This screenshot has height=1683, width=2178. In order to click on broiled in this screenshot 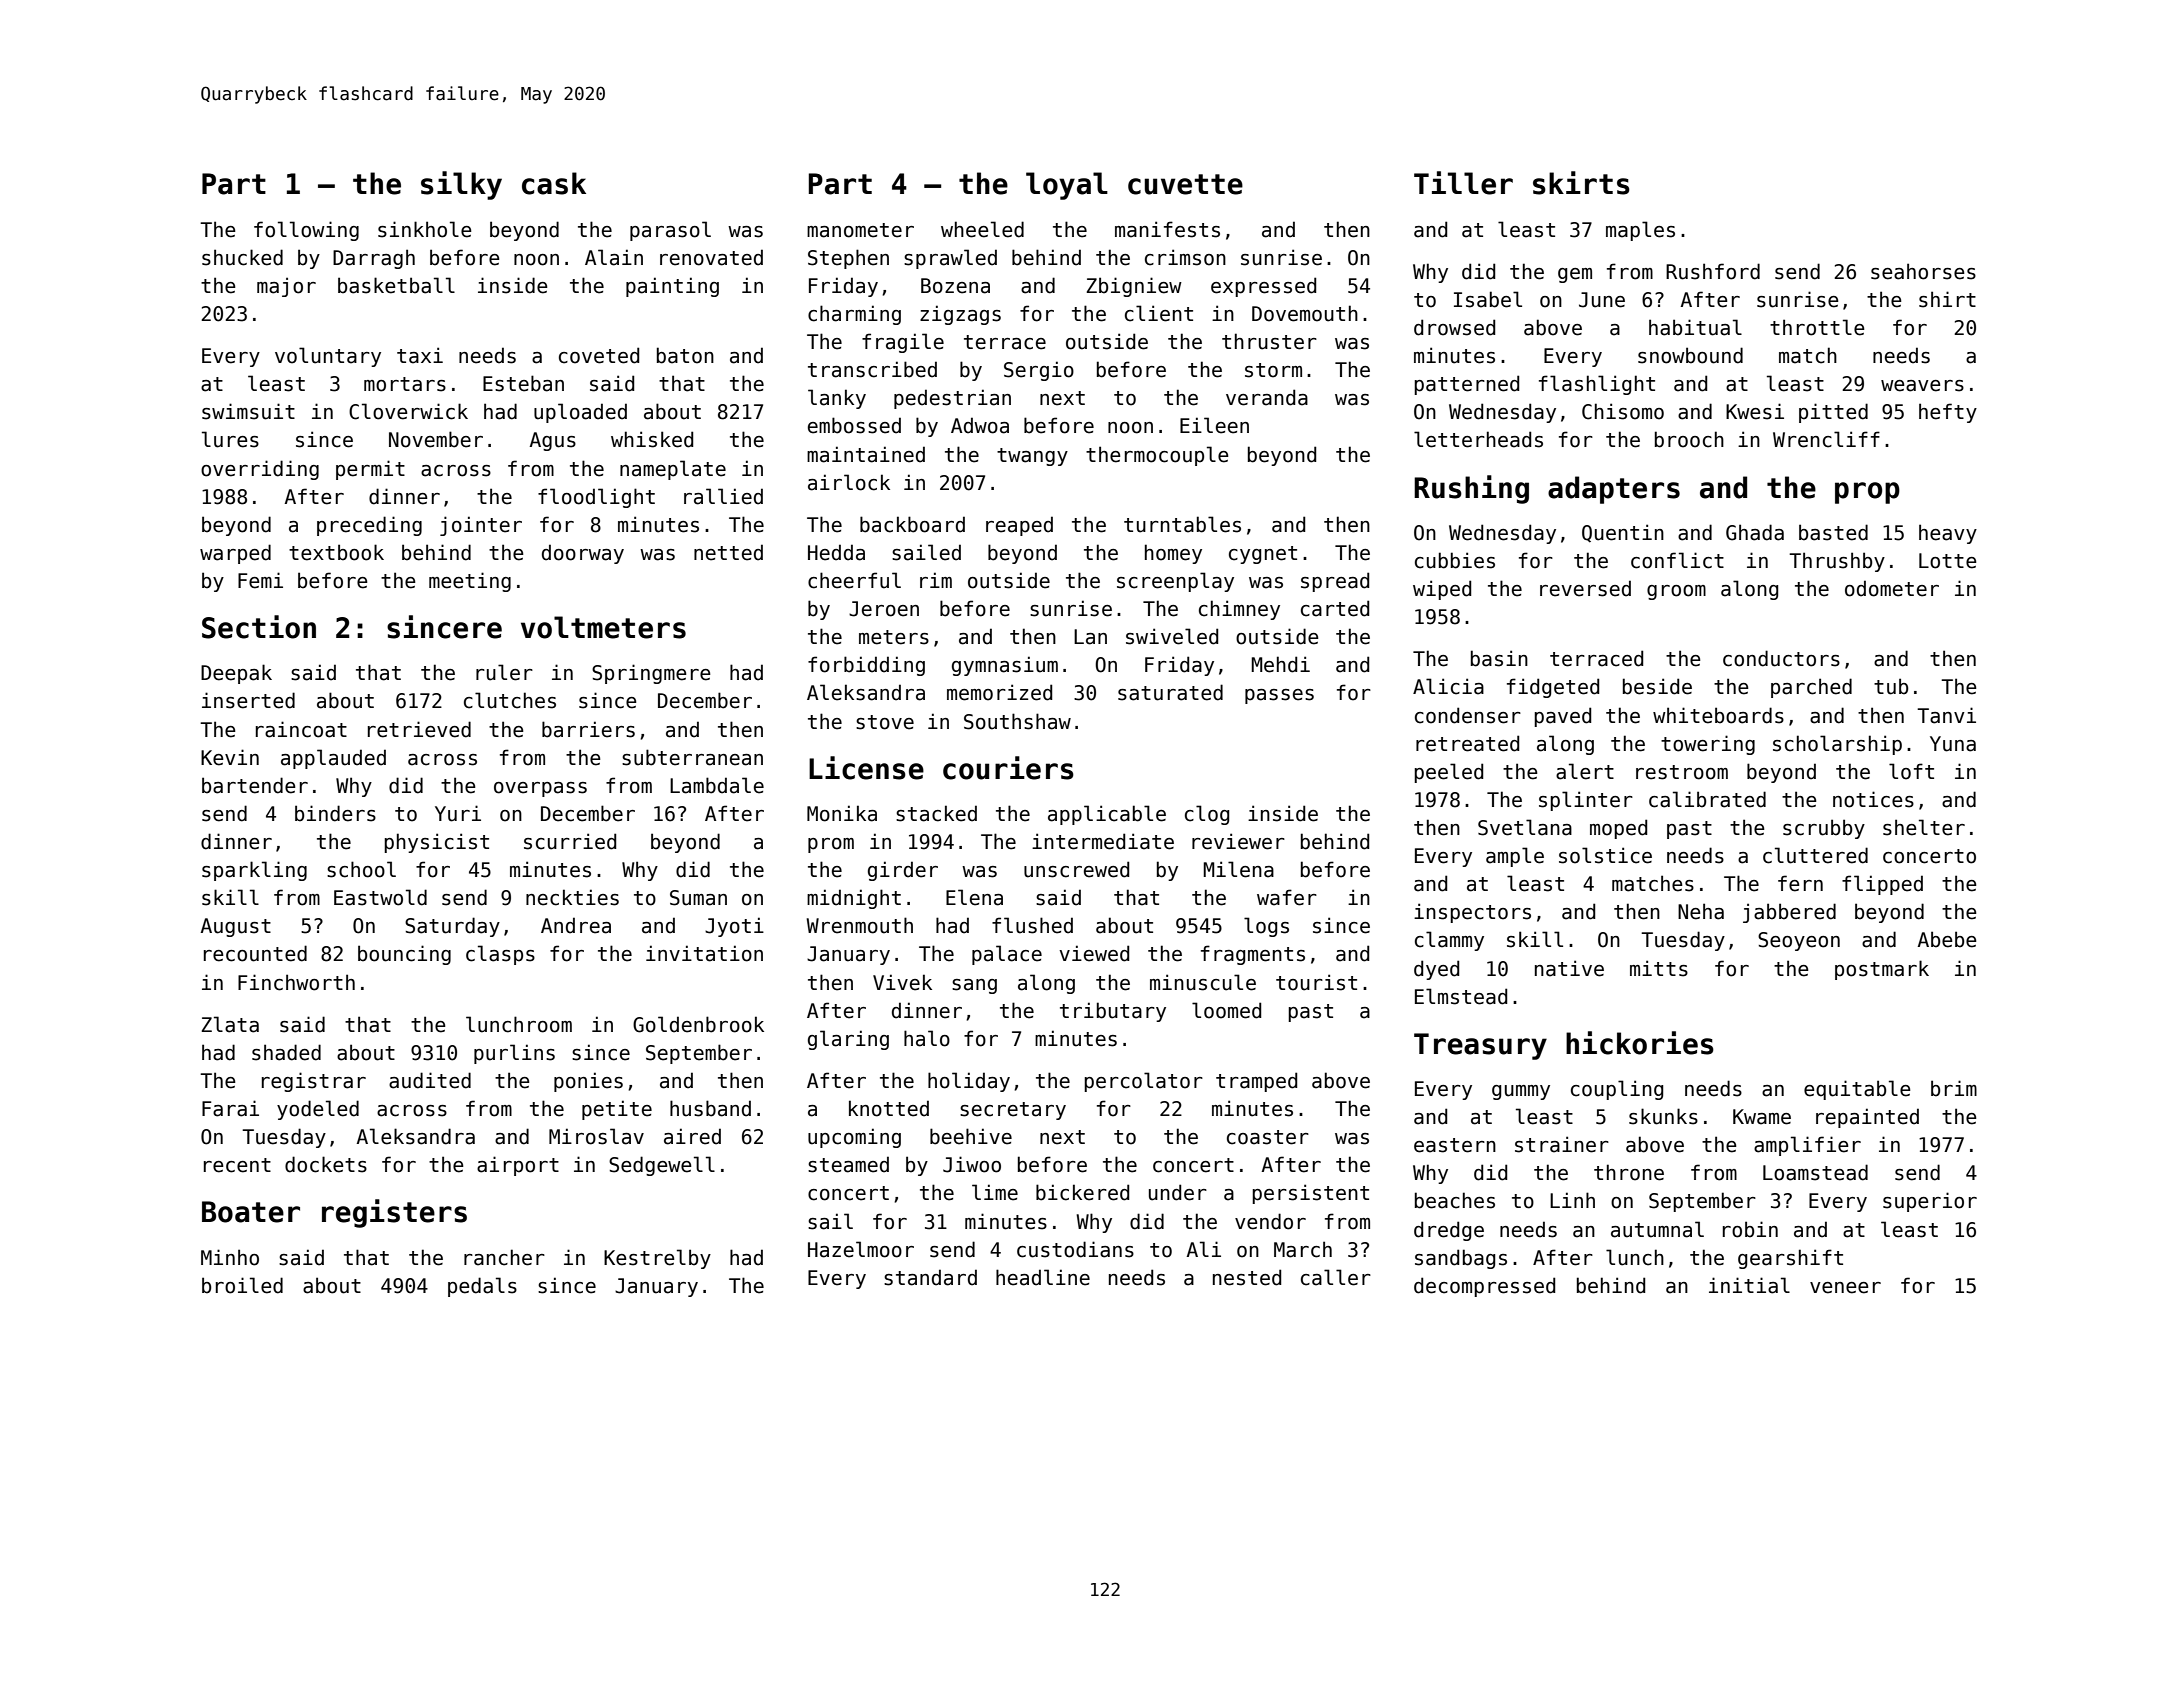, I will do `click(242, 1285)`.
